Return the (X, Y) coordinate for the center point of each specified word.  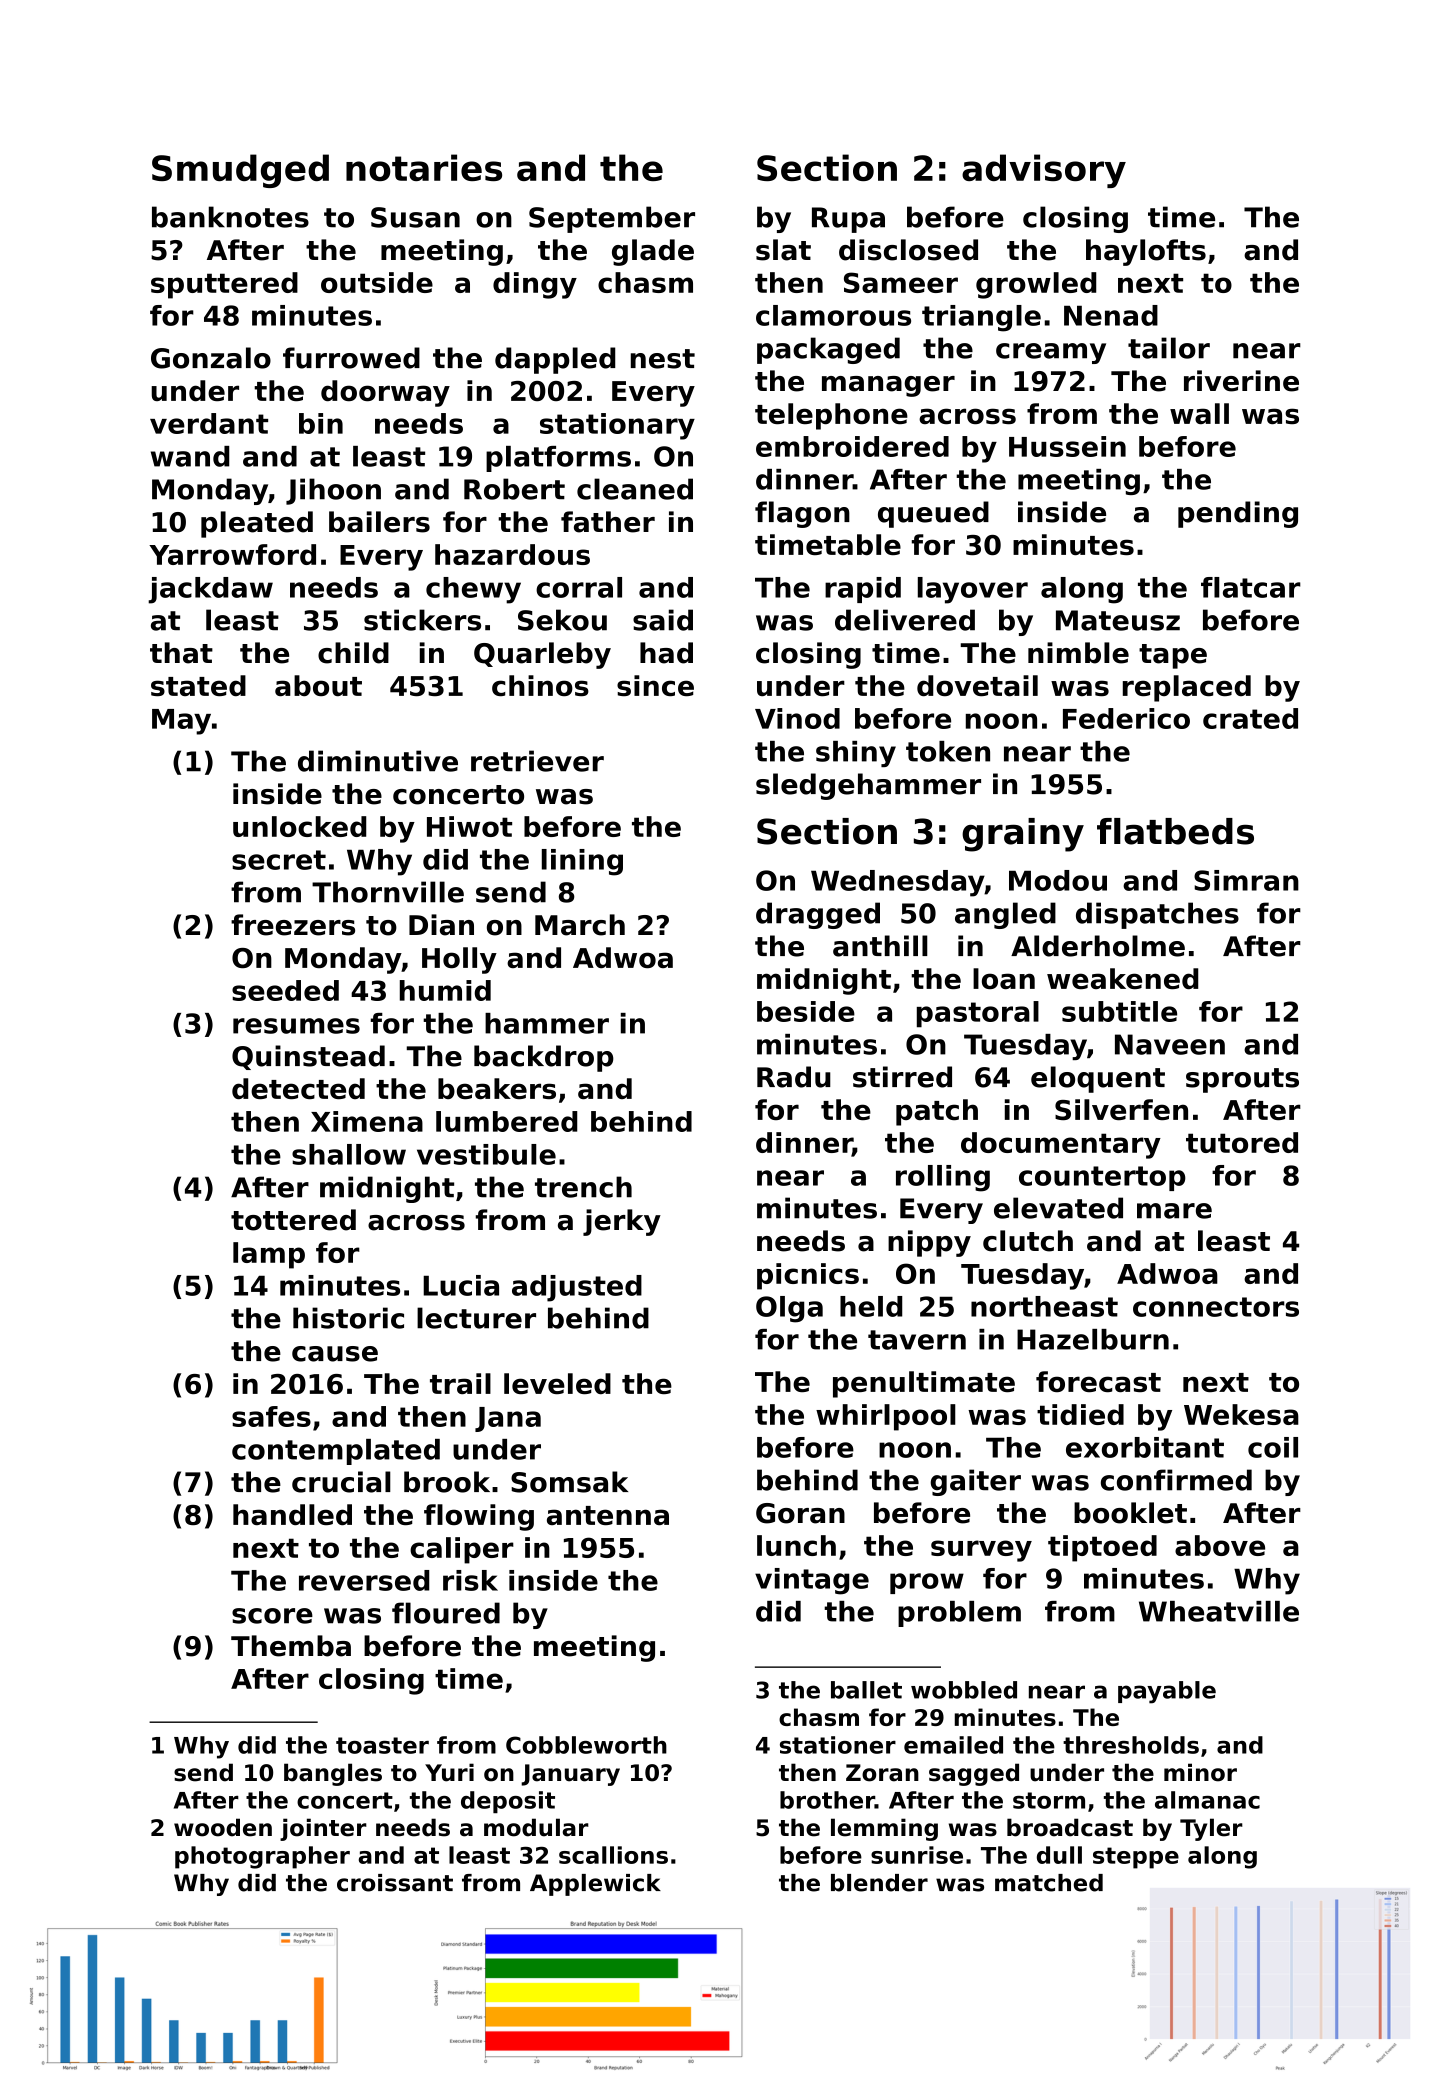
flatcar (1251, 587)
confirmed (1176, 1480)
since (655, 685)
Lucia (461, 1285)
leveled (557, 1383)
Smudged (240, 171)
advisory (1044, 171)
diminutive (378, 761)
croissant (395, 1883)
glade (653, 252)
